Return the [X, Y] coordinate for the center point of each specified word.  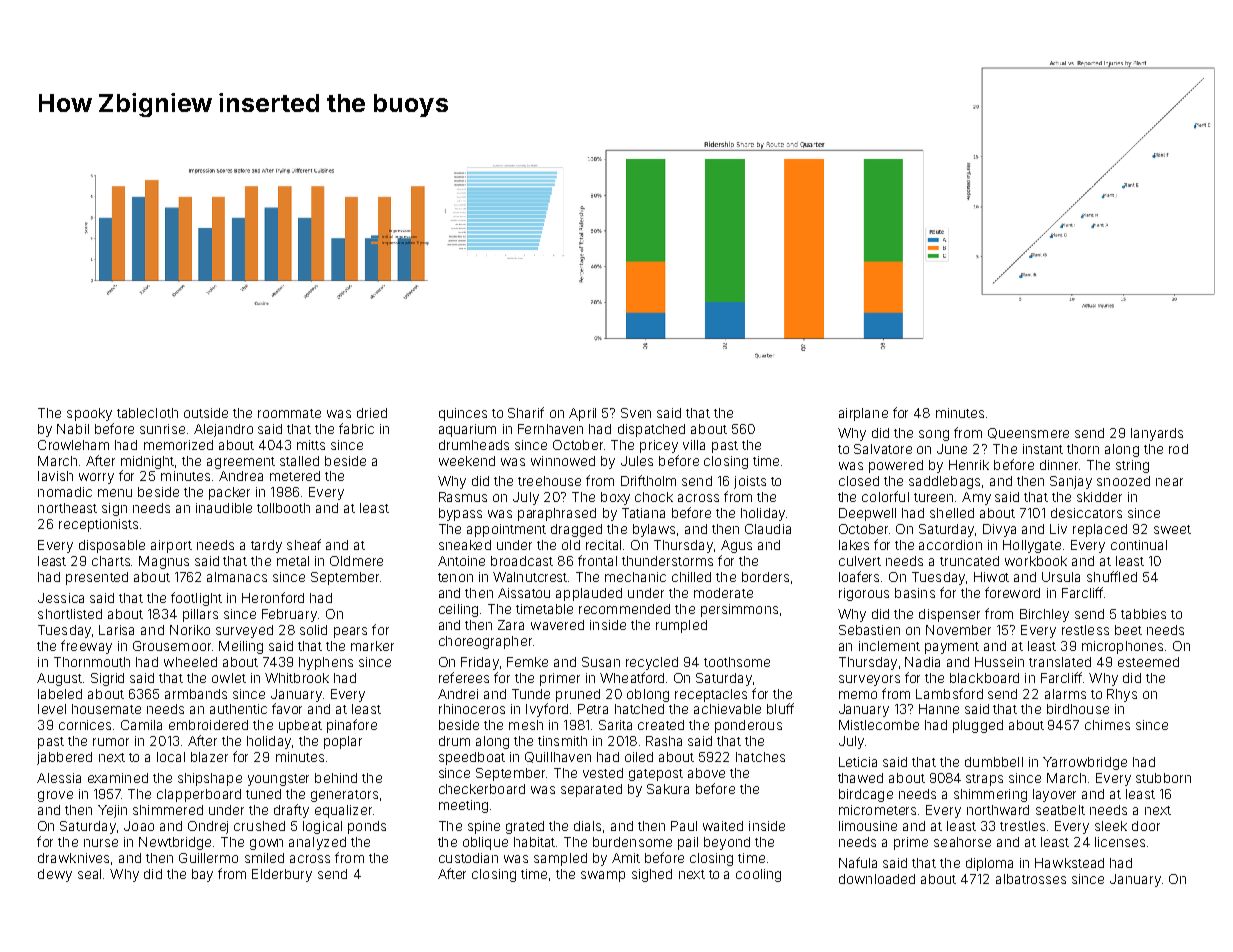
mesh [526, 725]
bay [202, 875]
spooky [89, 414]
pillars [200, 615]
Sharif [526, 412]
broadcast [522, 561]
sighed [652, 875]
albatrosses [1031, 879]
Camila [141, 725]
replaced [1100, 530]
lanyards [1157, 434]
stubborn [1163, 778]
